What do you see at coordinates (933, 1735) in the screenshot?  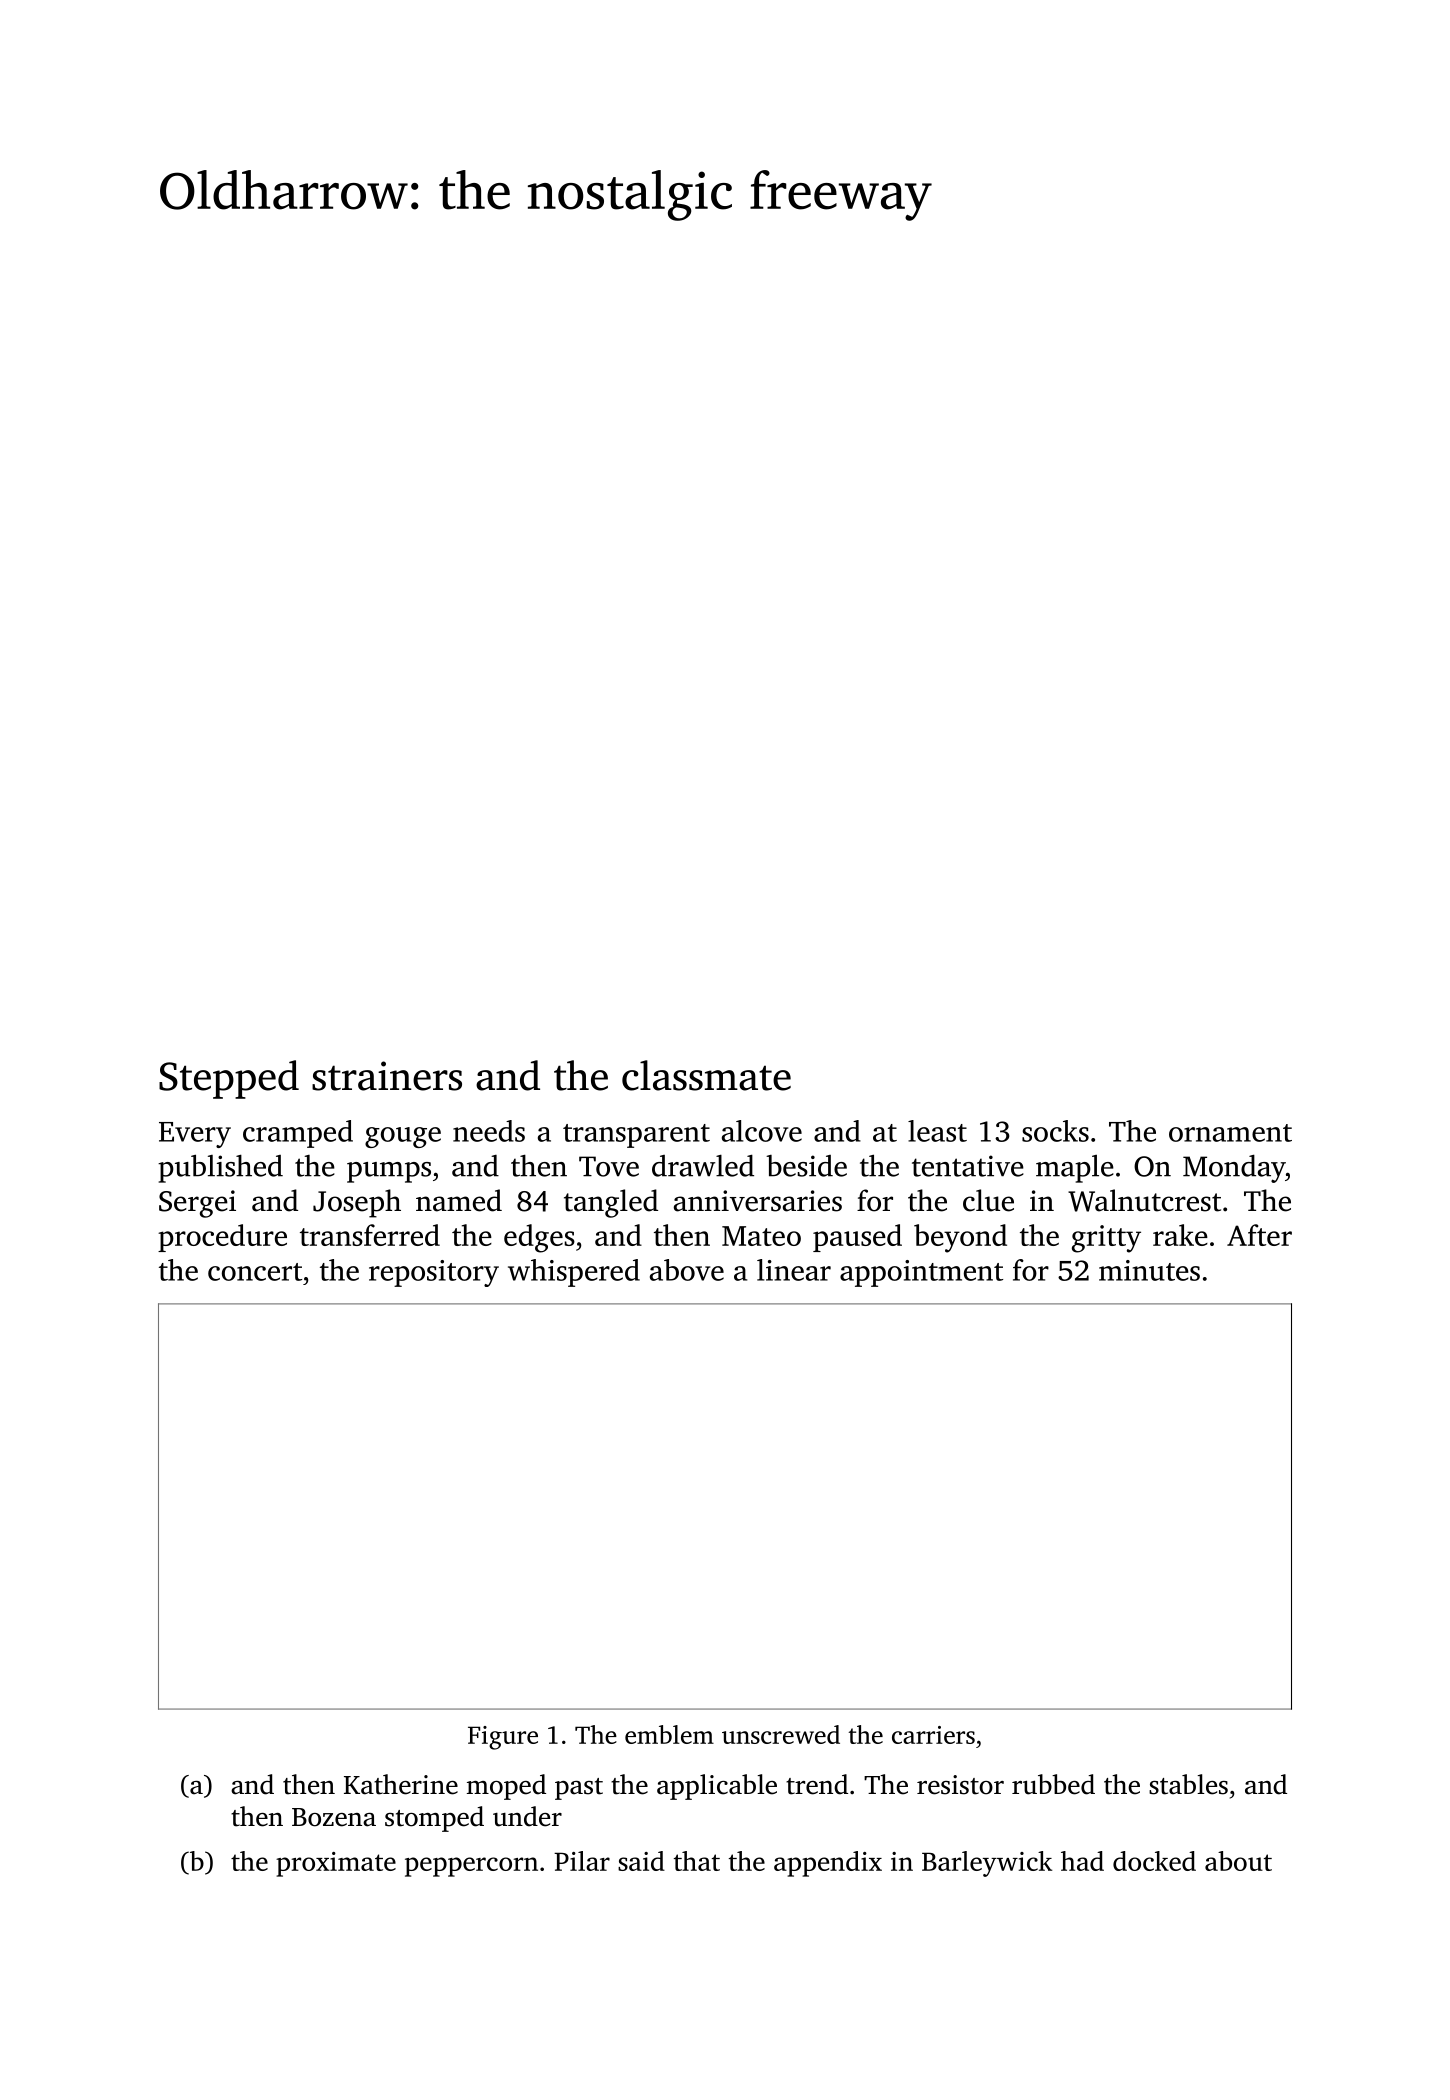 I see `carriers` at bounding box center [933, 1735].
